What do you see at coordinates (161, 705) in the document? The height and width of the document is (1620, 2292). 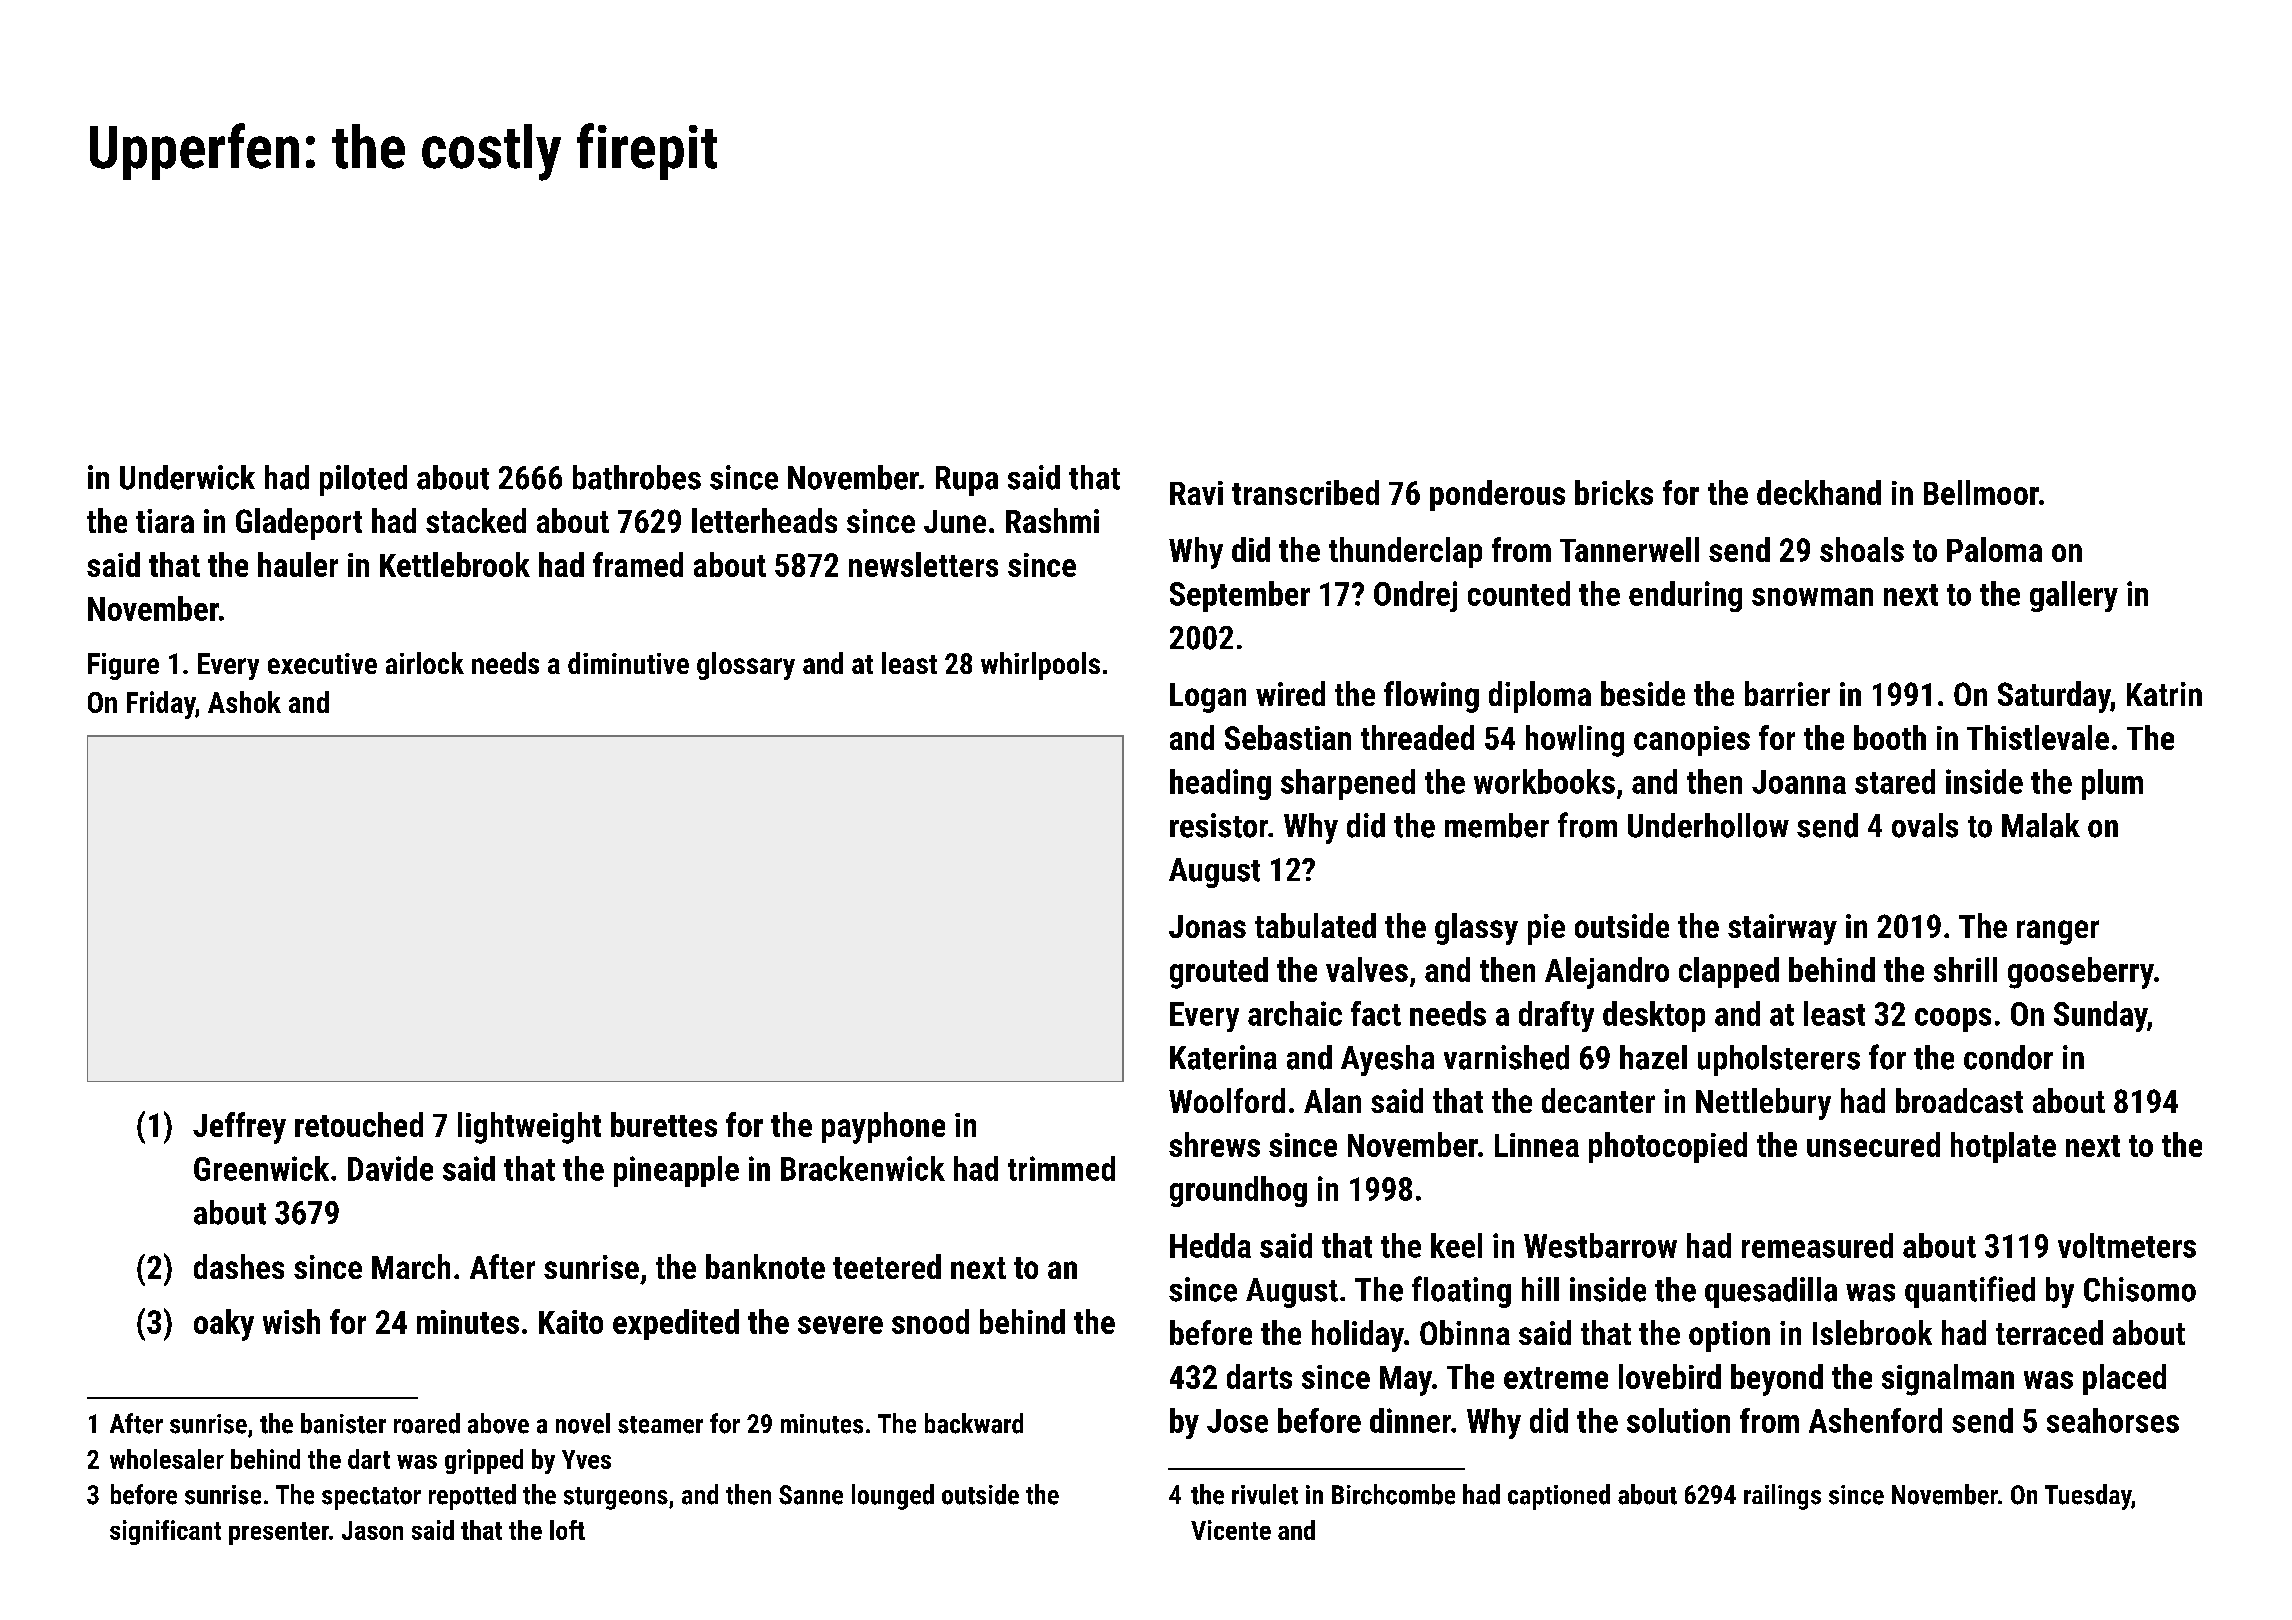 I see `Friday` at bounding box center [161, 705].
